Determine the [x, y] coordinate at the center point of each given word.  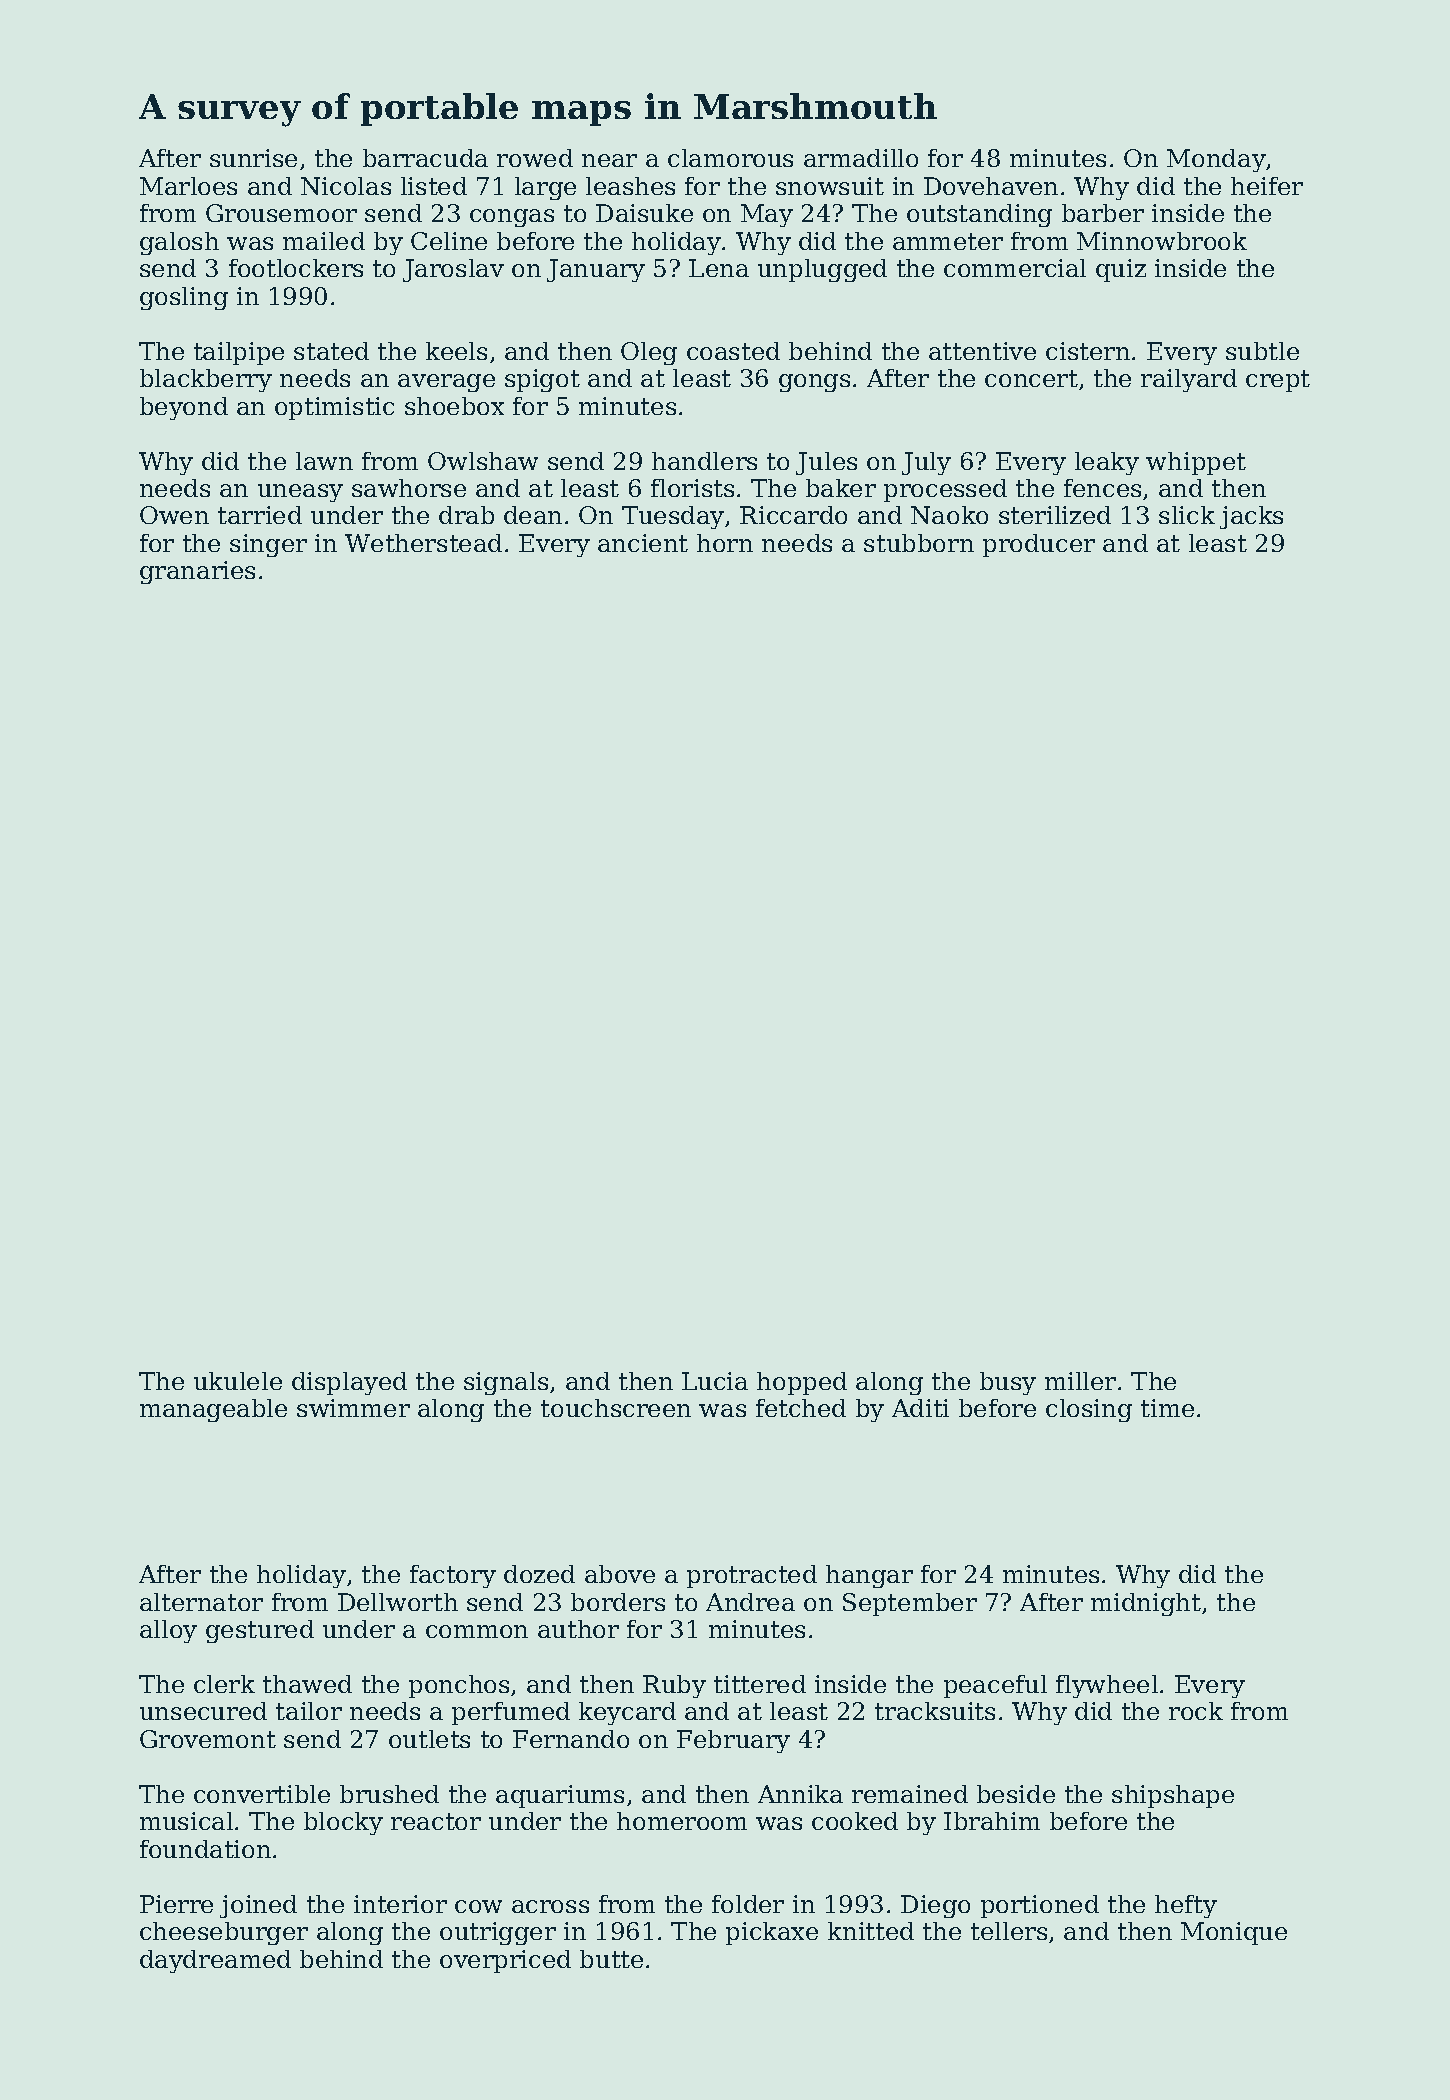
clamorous [730, 158]
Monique [1234, 1933]
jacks [1251, 517]
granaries [197, 572]
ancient [643, 543]
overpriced [505, 1961]
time [1167, 1408]
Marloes [188, 186]
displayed [349, 1383]
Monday [1216, 160]
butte [611, 1959]
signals [506, 1383]
